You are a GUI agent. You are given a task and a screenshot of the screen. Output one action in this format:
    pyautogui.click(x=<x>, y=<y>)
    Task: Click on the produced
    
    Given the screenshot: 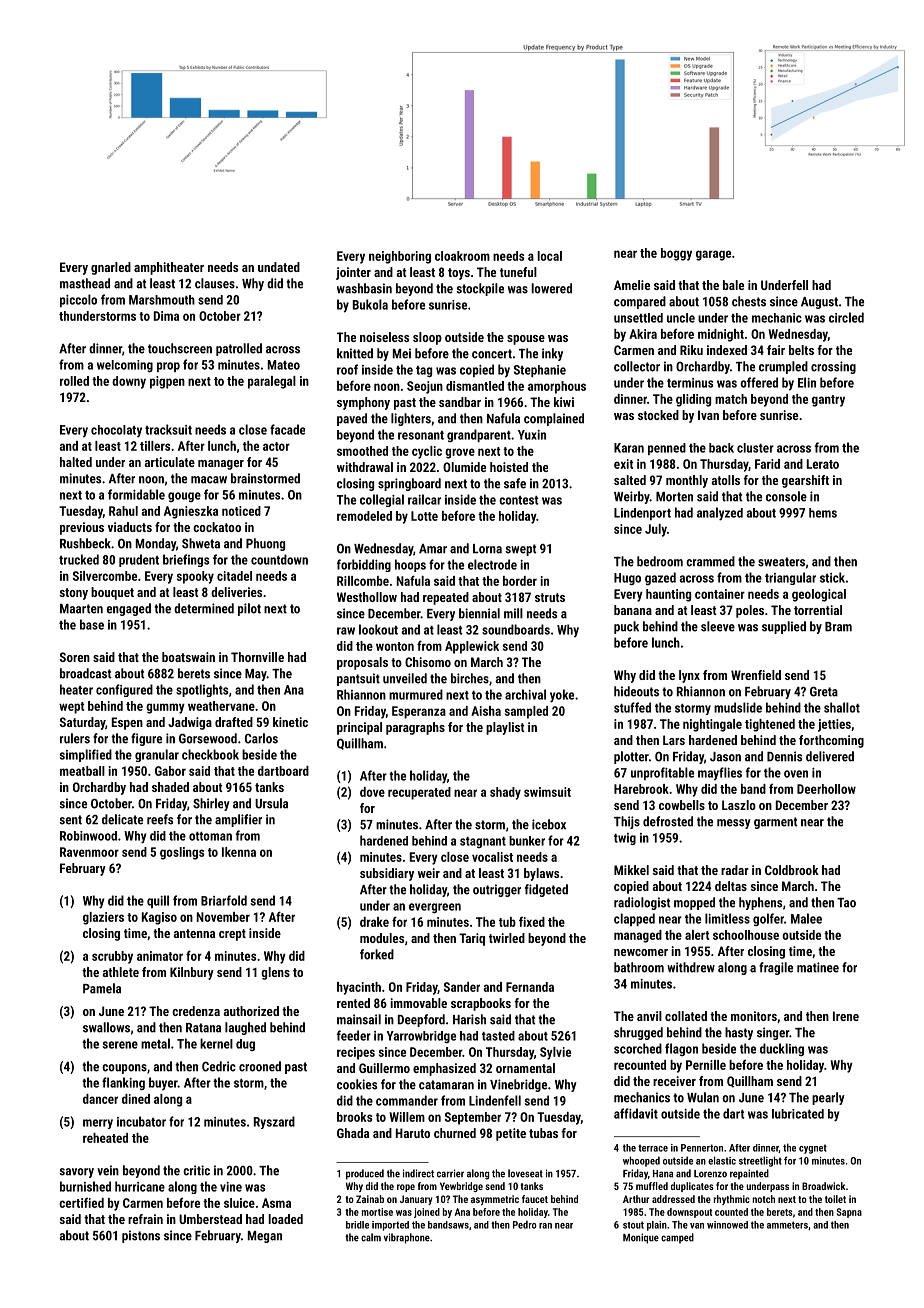 What is the action you would take?
    pyautogui.click(x=365, y=1174)
